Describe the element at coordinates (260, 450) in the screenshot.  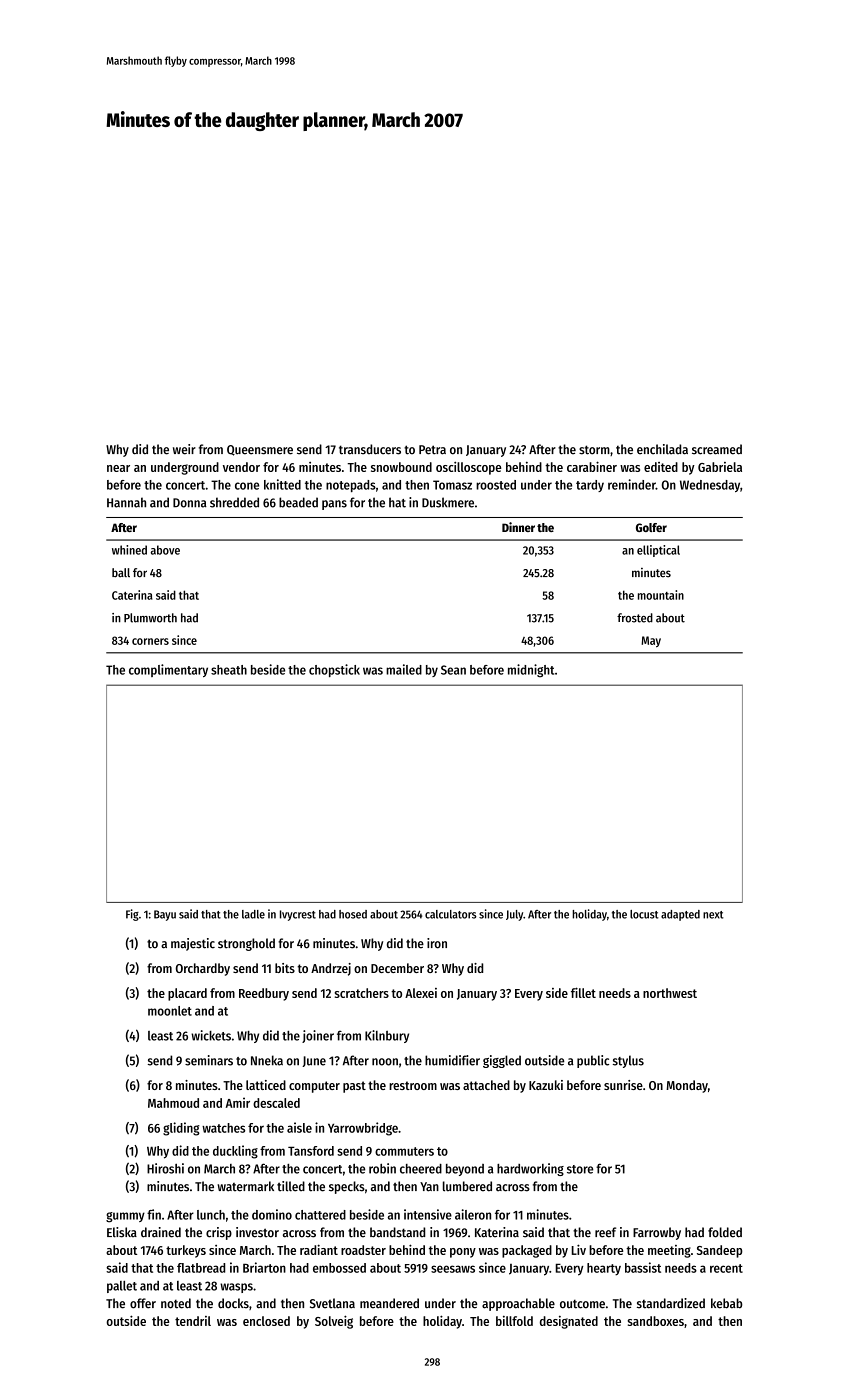
I see `Queensmere` at that location.
